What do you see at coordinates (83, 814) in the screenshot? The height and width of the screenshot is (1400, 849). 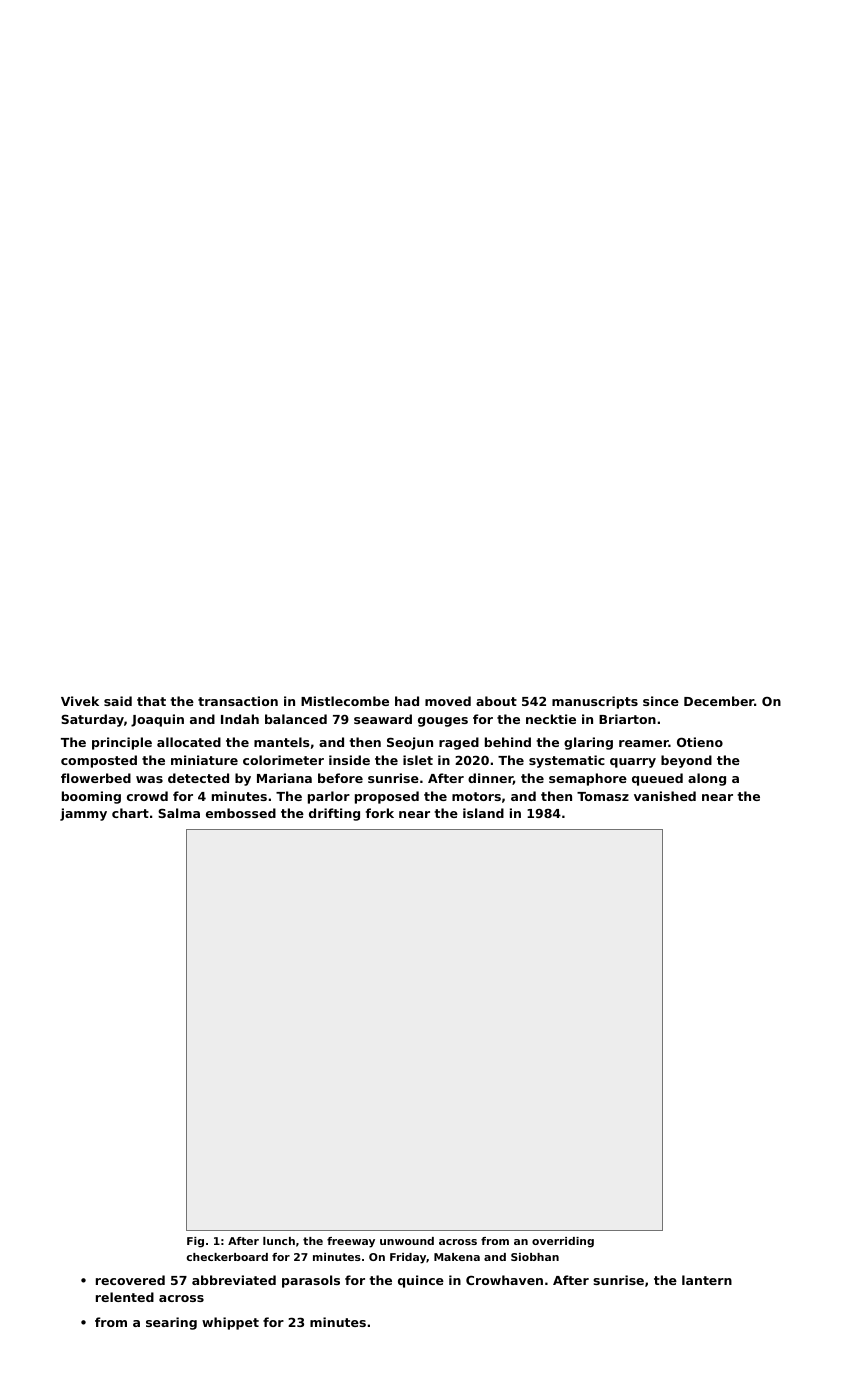 I see `jammy` at bounding box center [83, 814].
